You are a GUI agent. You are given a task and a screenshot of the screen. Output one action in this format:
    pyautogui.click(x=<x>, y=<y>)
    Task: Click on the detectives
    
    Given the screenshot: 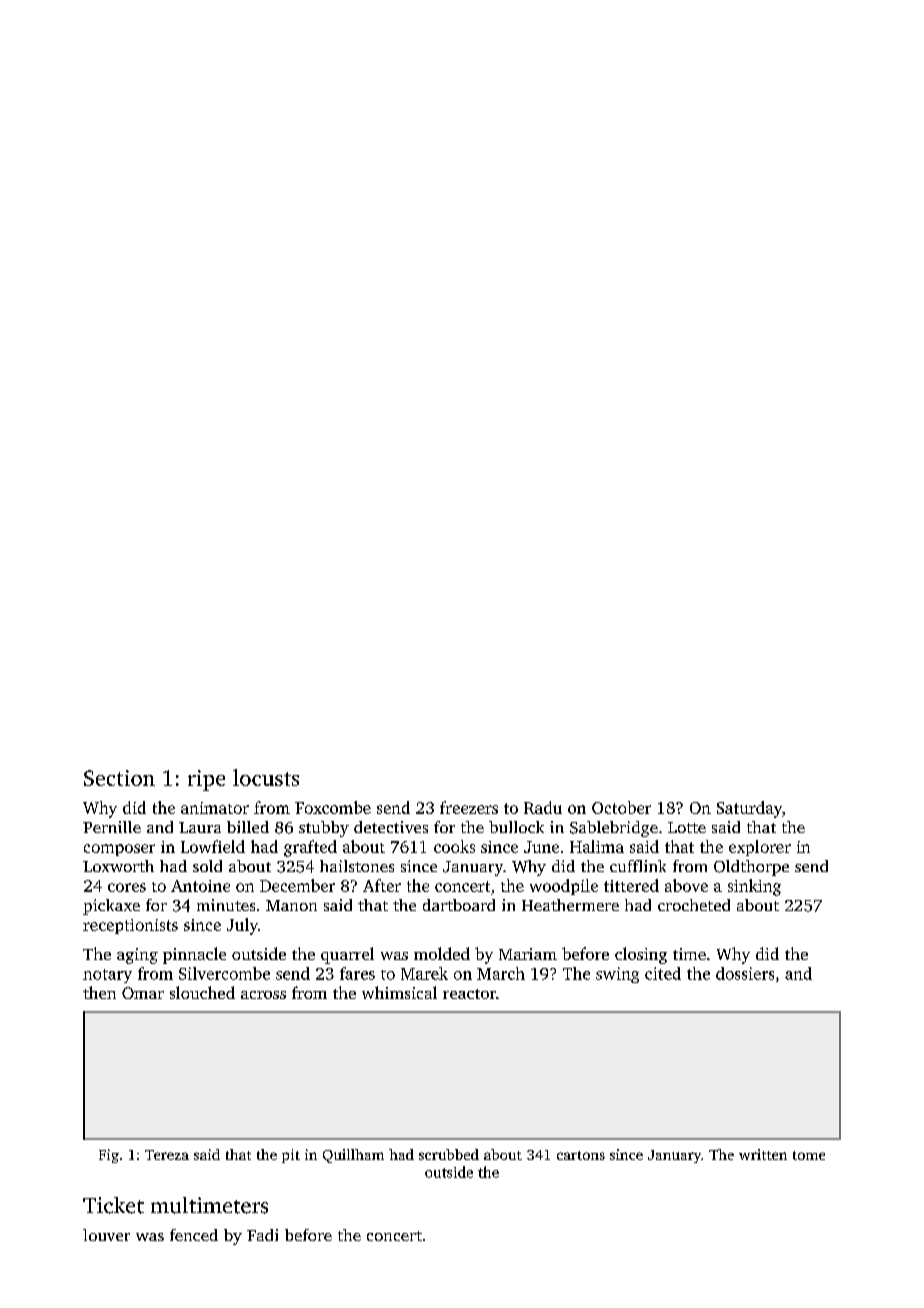 What is the action you would take?
    pyautogui.click(x=391, y=827)
